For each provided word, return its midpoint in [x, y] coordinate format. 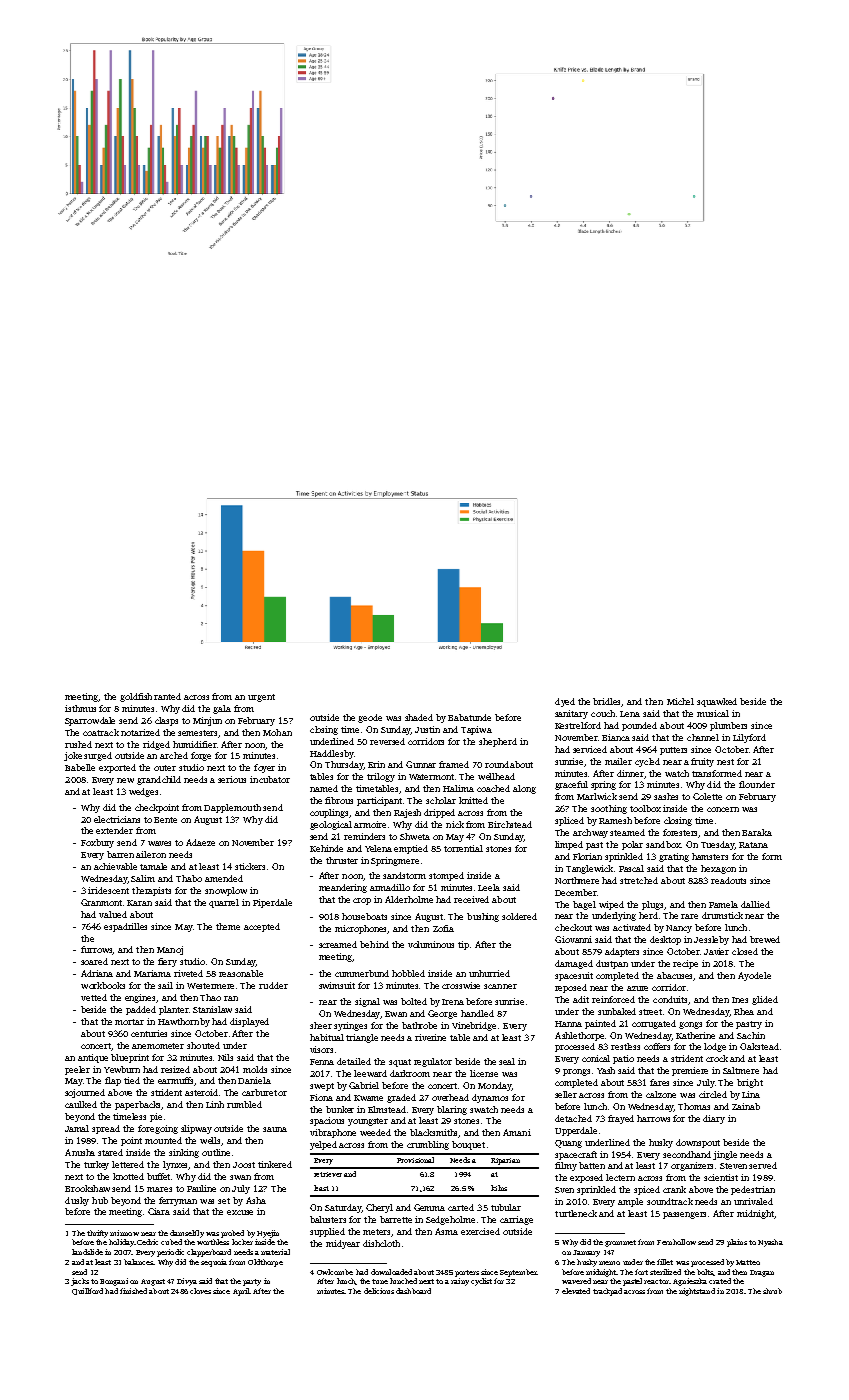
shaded [419, 717]
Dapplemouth [232, 808]
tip [463, 945]
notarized [140, 732]
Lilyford [749, 738]
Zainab [746, 1106]
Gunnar [421, 764]
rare [689, 916]
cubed [171, 1242]
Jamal [77, 1128]
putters [673, 751]
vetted [94, 997]
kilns [499, 1188]
